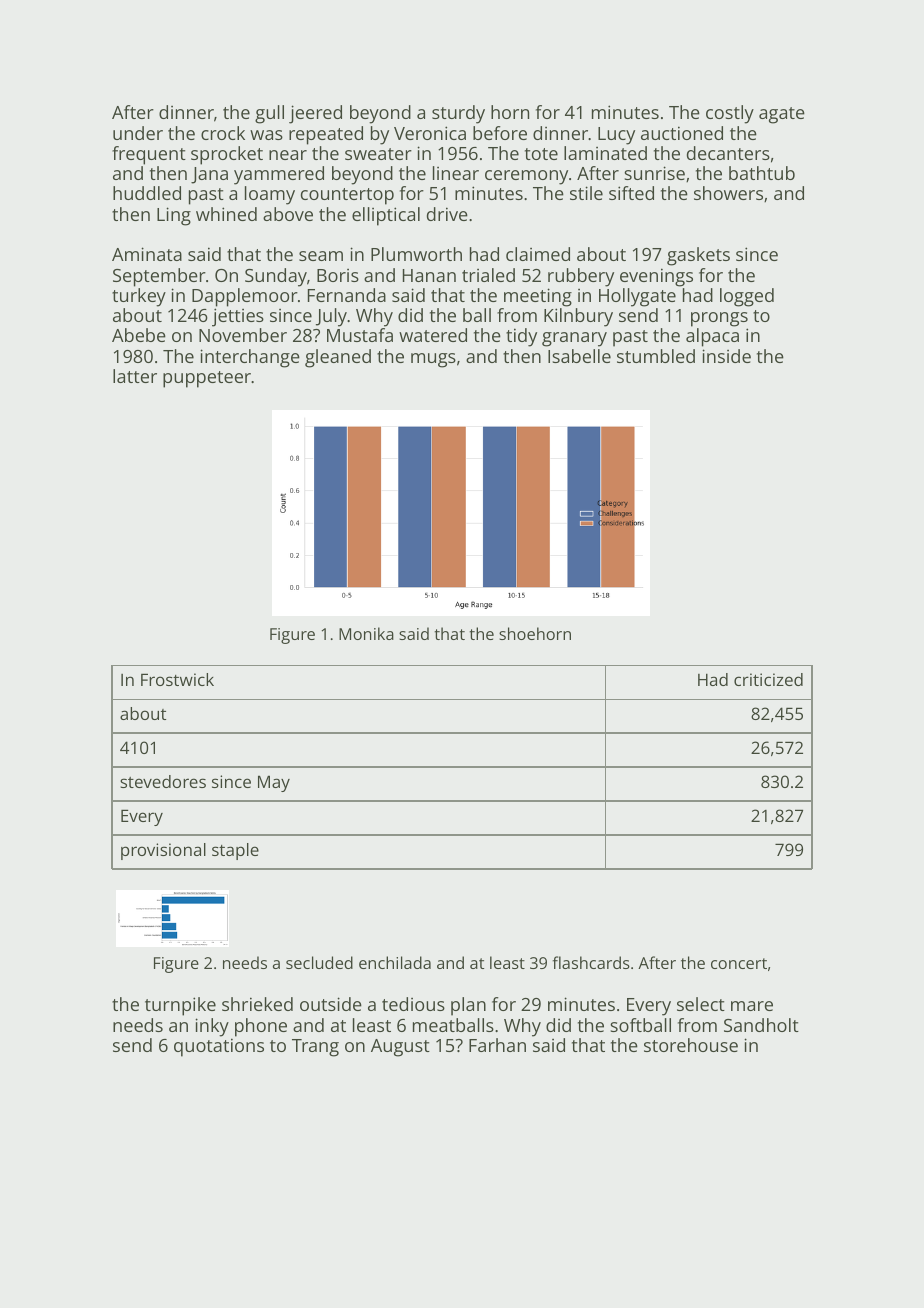 The width and height of the screenshot is (924, 1308). Describe the element at coordinates (730, 114) in the screenshot. I see `costly` at that location.
